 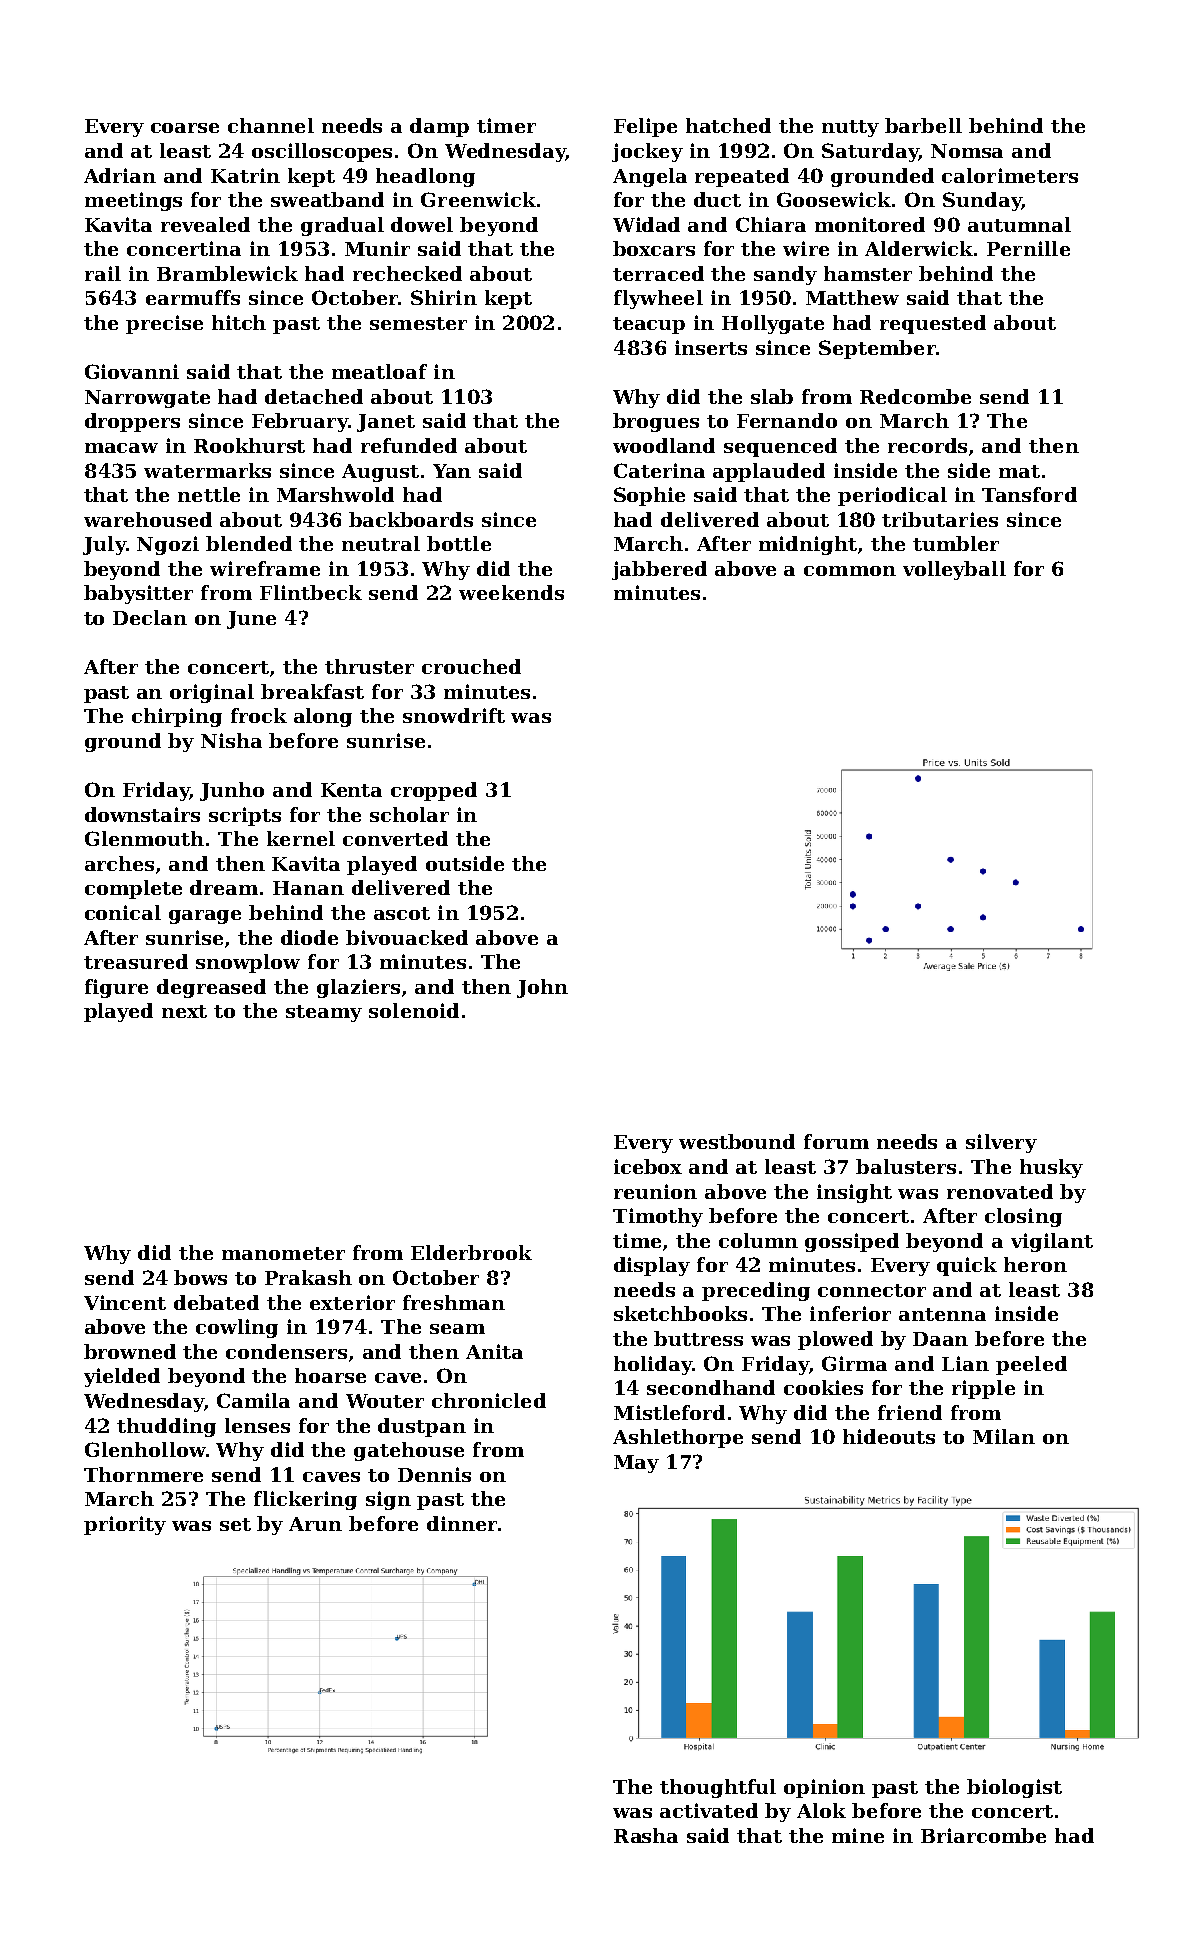 I want to click on priority, so click(x=125, y=1525).
